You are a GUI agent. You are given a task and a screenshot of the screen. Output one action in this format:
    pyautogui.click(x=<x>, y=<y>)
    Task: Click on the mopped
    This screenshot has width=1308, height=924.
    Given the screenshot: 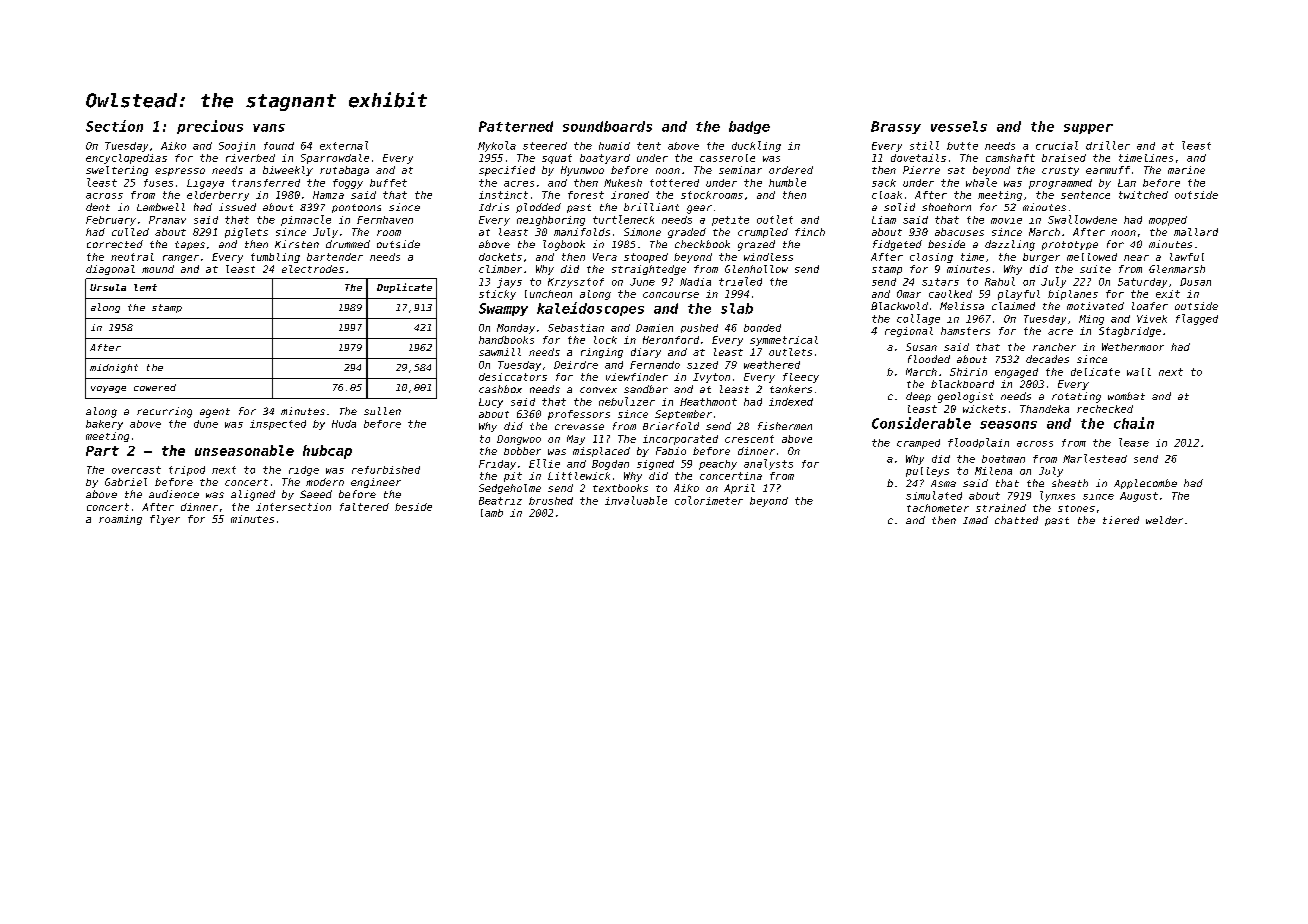 What is the action you would take?
    pyautogui.click(x=1168, y=221)
